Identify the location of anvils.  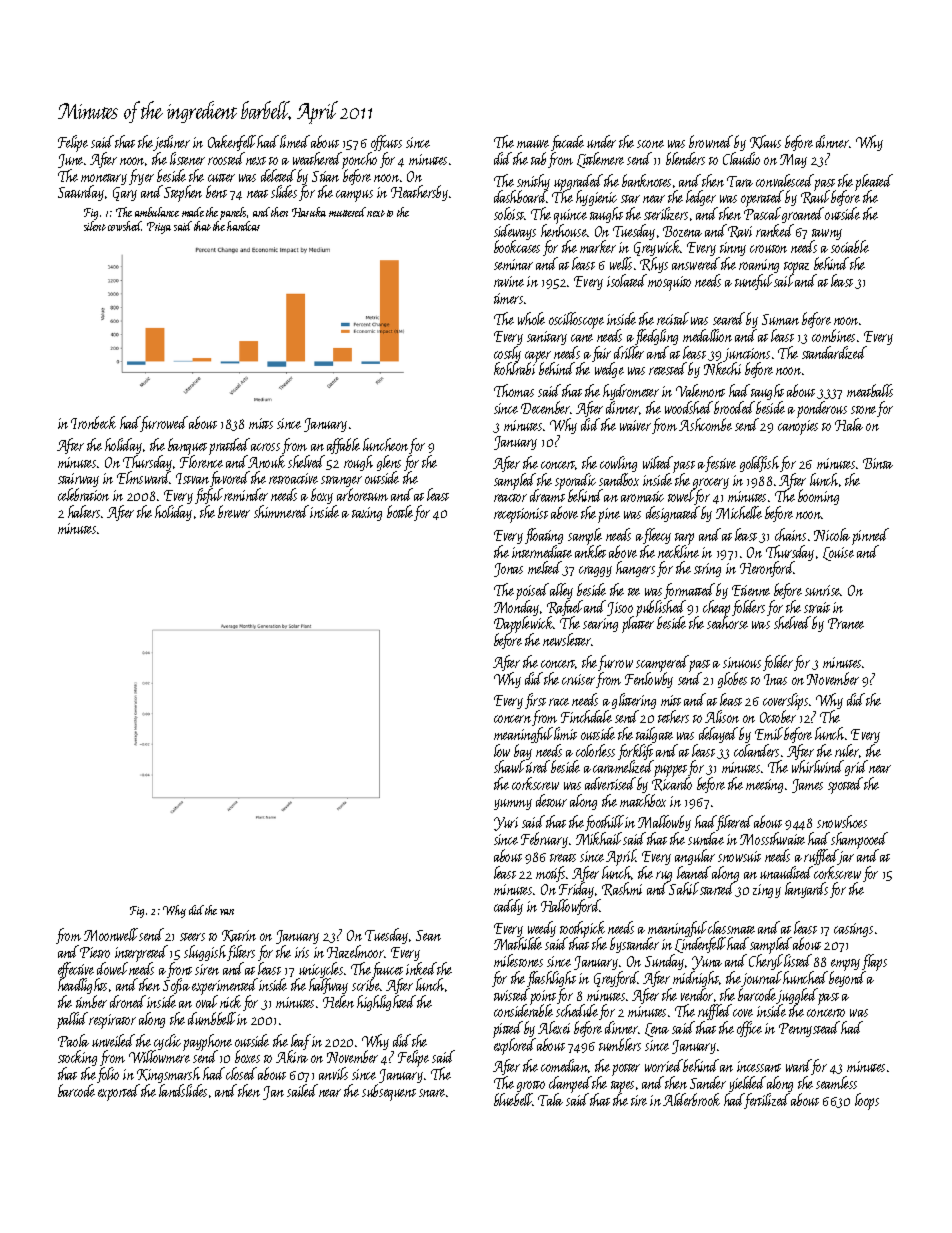
(333, 1073).
